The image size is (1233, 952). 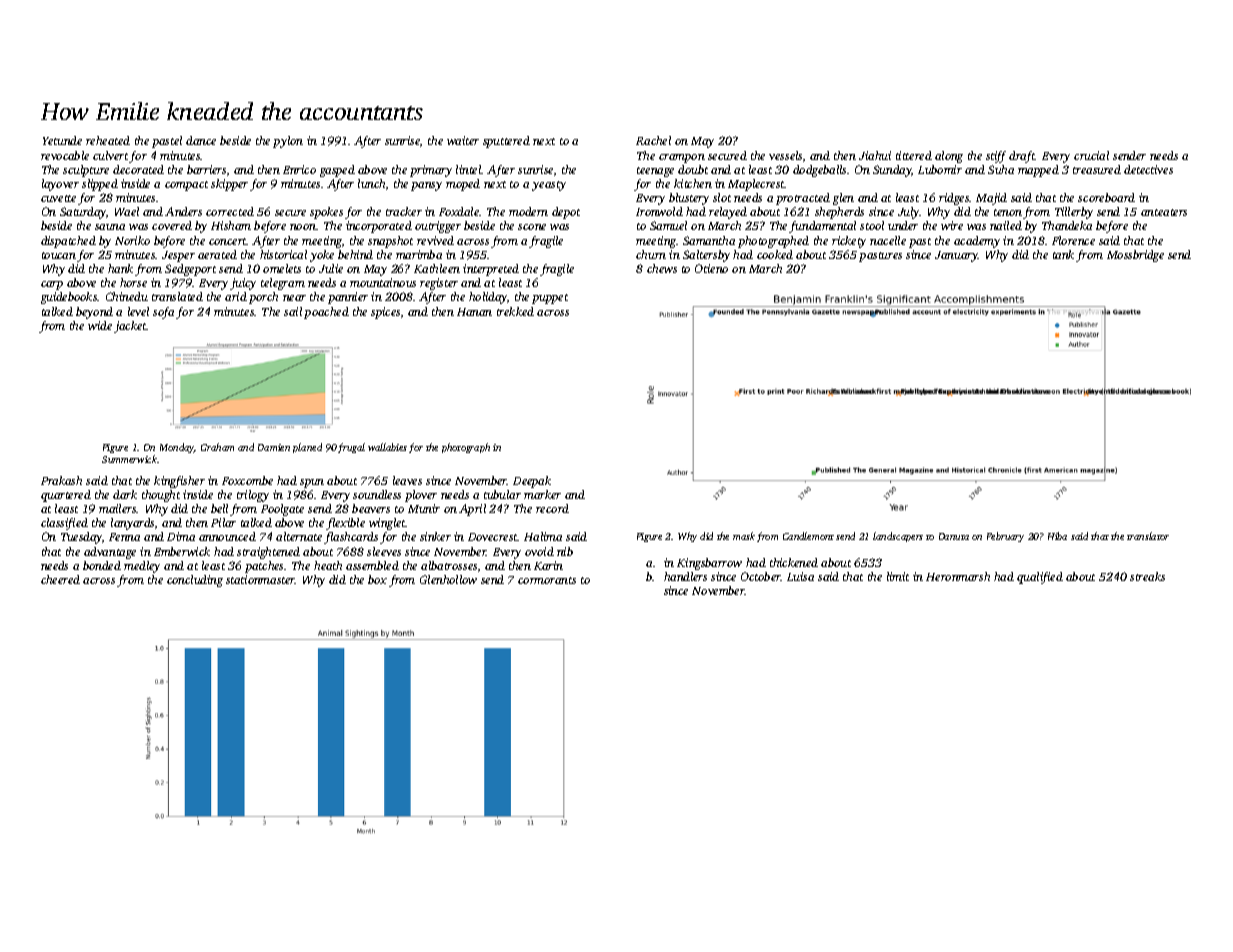 What do you see at coordinates (130, 327) in the screenshot?
I see `jacket` at bounding box center [130, 327].
